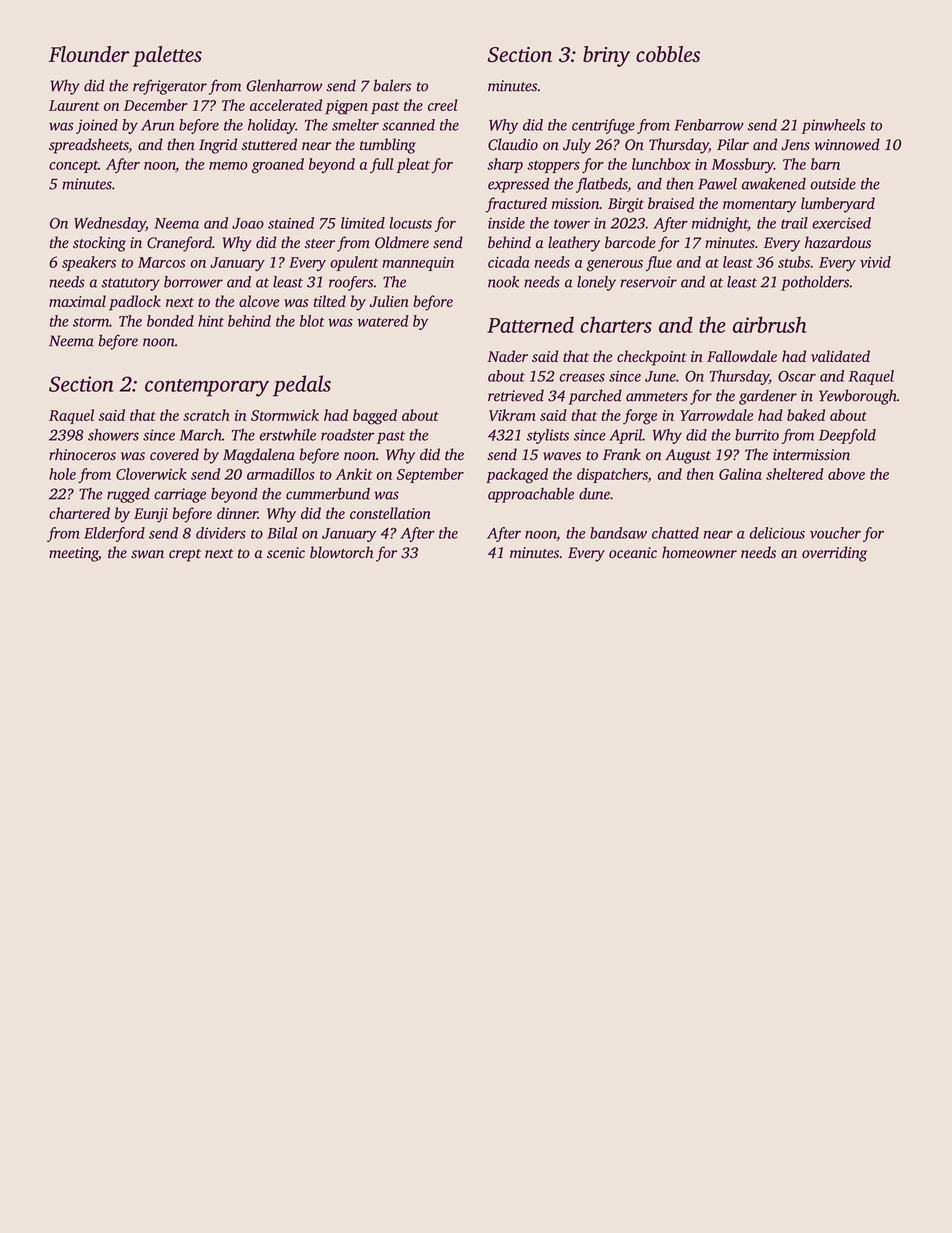  What do you see at coordinates (89, 54) in the document?
I see `Flounder` at bounding box center [89, 54].
